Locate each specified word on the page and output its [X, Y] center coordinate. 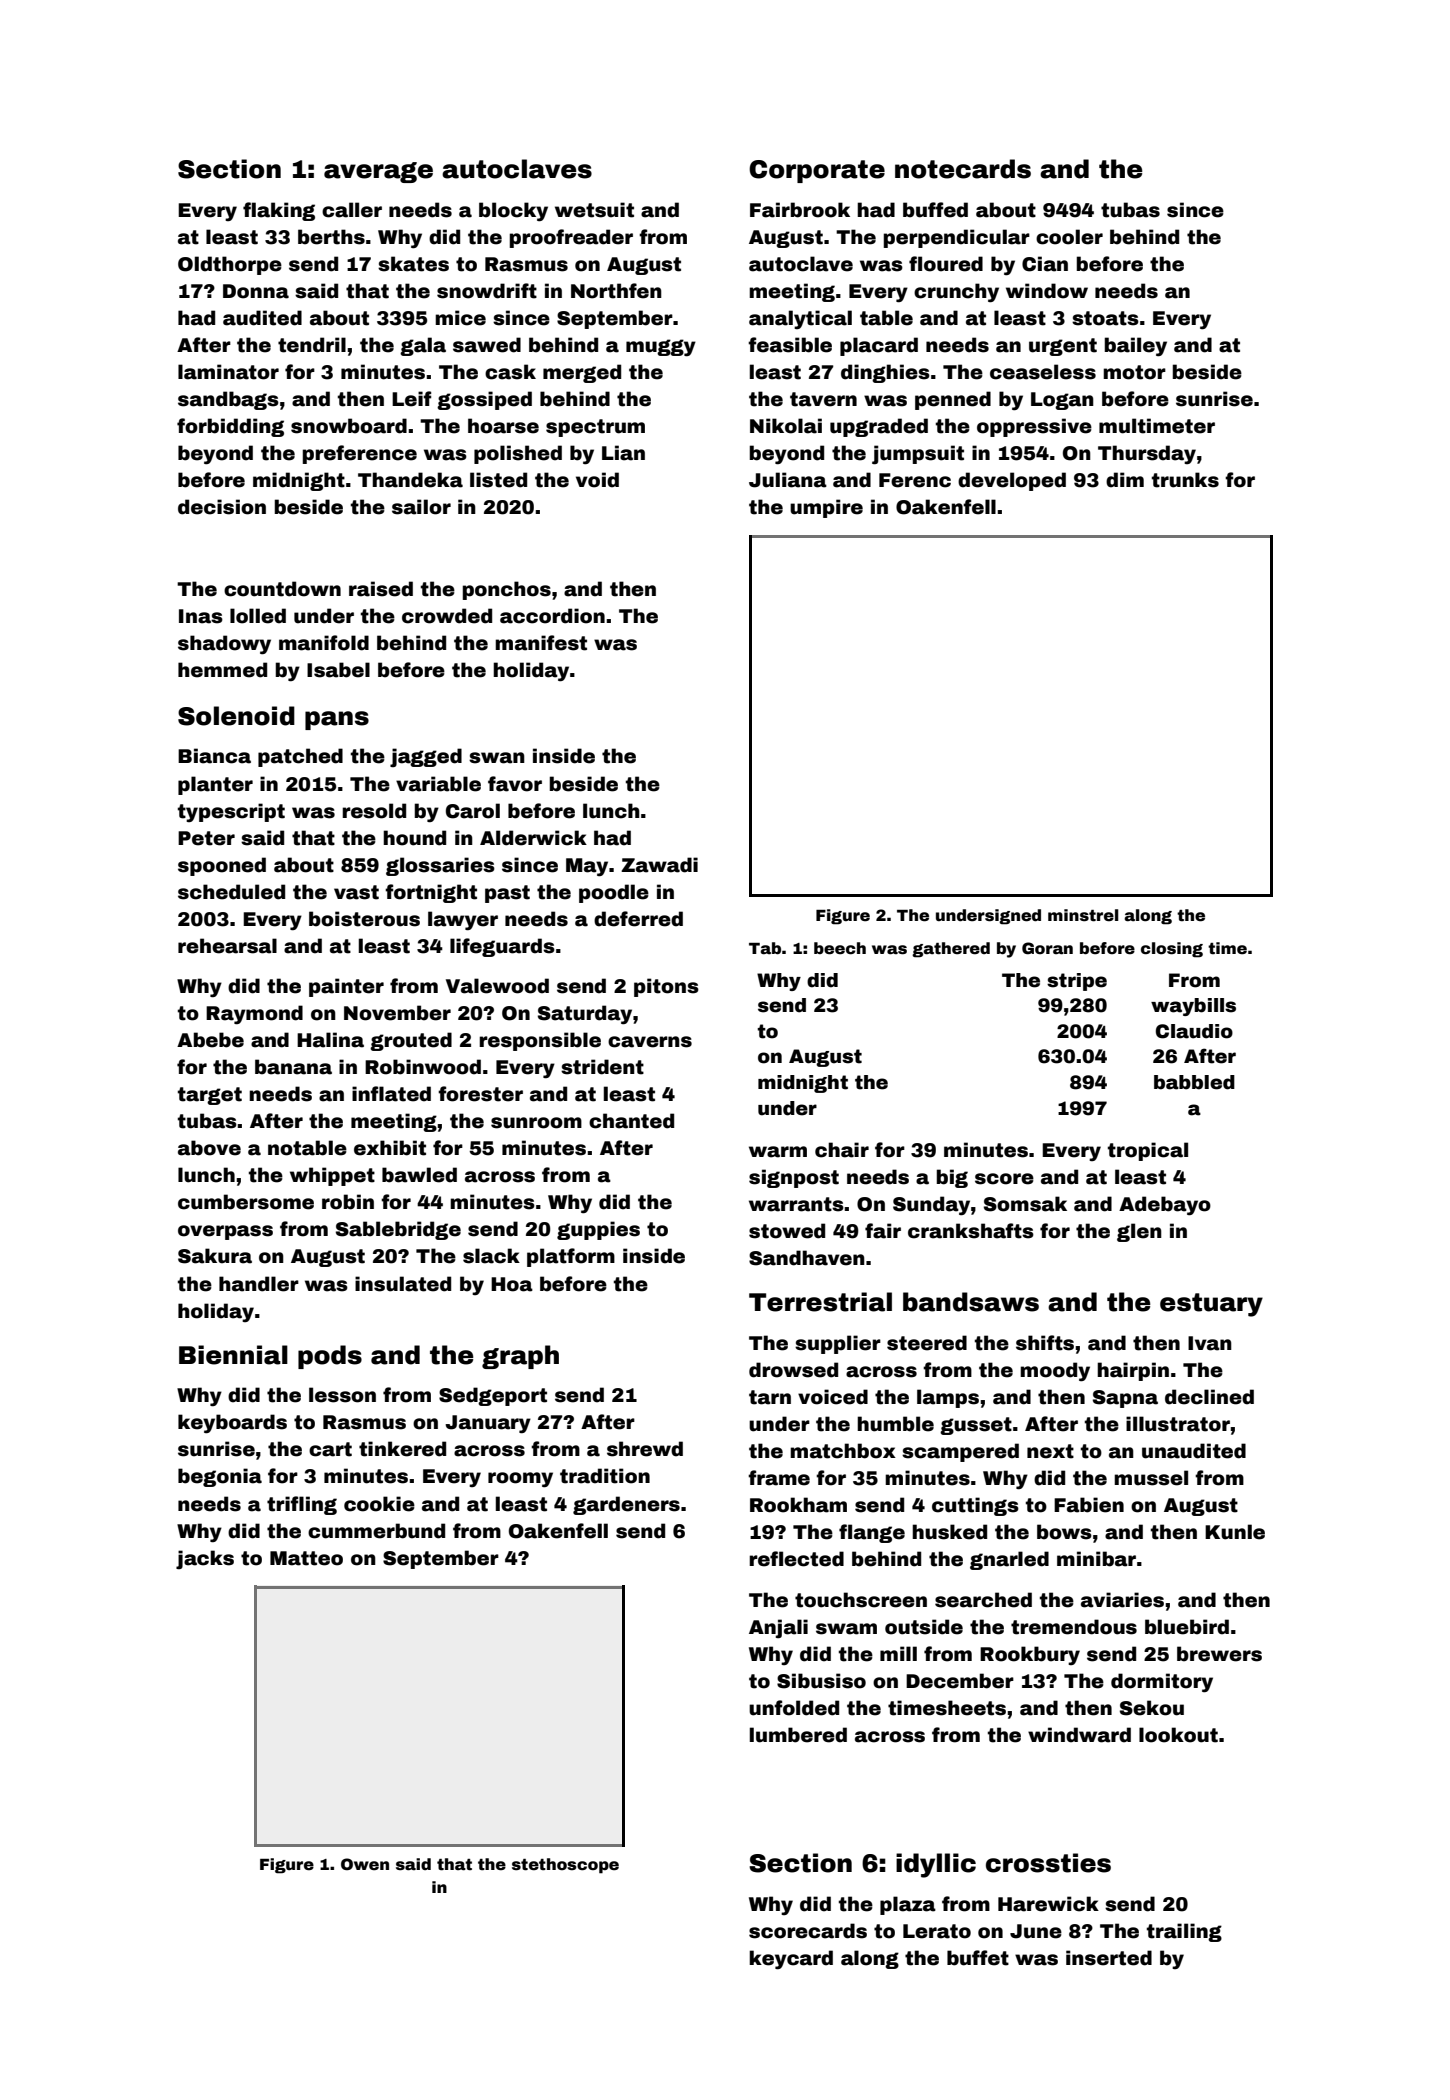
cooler [1069, 237]
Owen [365, 1864]
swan [497, 758]
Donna [256, 291]
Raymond [254, 1015]
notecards [963, 169]
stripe [1077, 982]
